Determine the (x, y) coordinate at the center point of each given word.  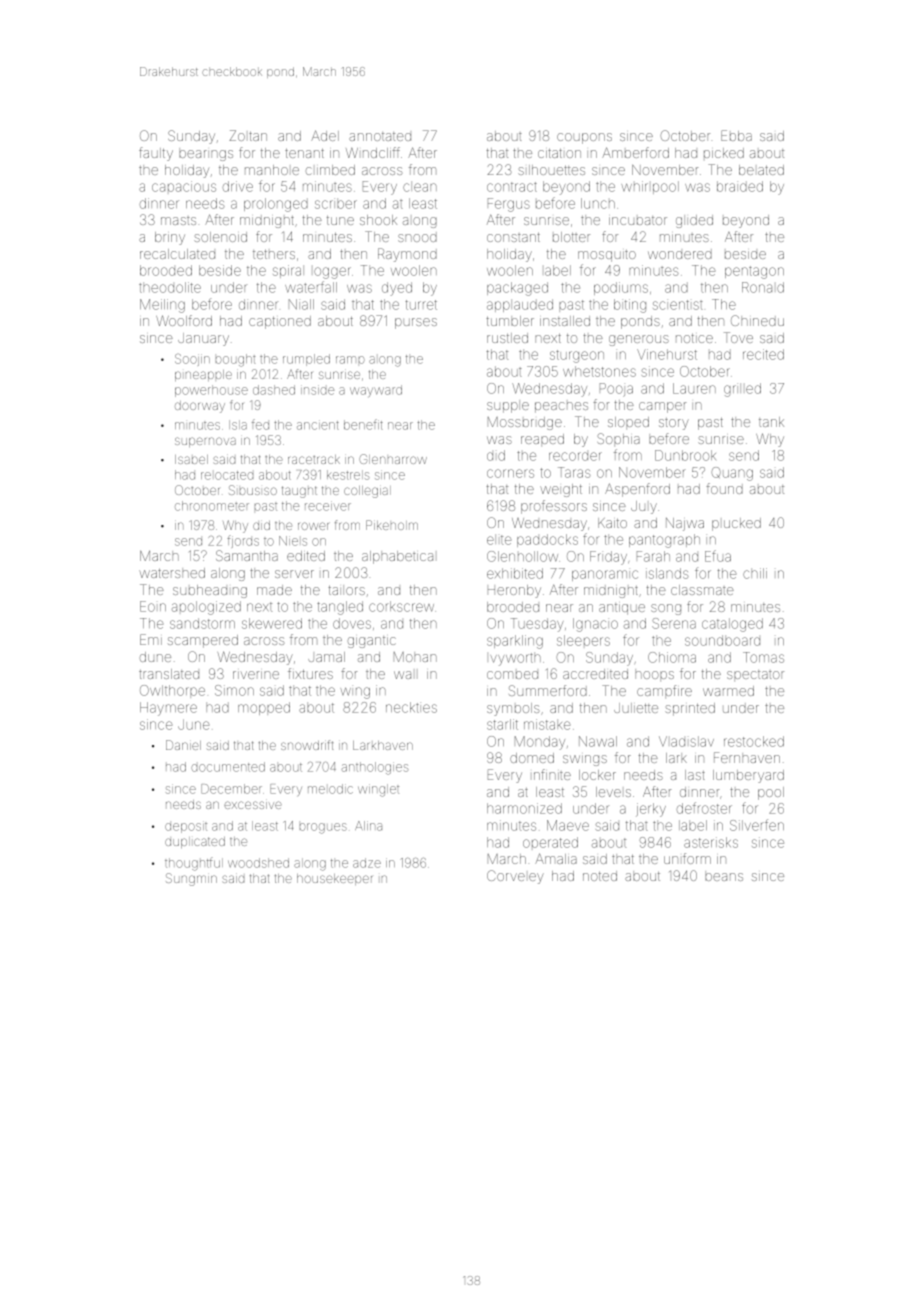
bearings (206, 155)
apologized (206, 608)
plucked (736, 524)
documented (228, 767)
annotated (380, 136)
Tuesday (537, 625)
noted (600, 876)
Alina (368, 826)
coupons (584, 138)
